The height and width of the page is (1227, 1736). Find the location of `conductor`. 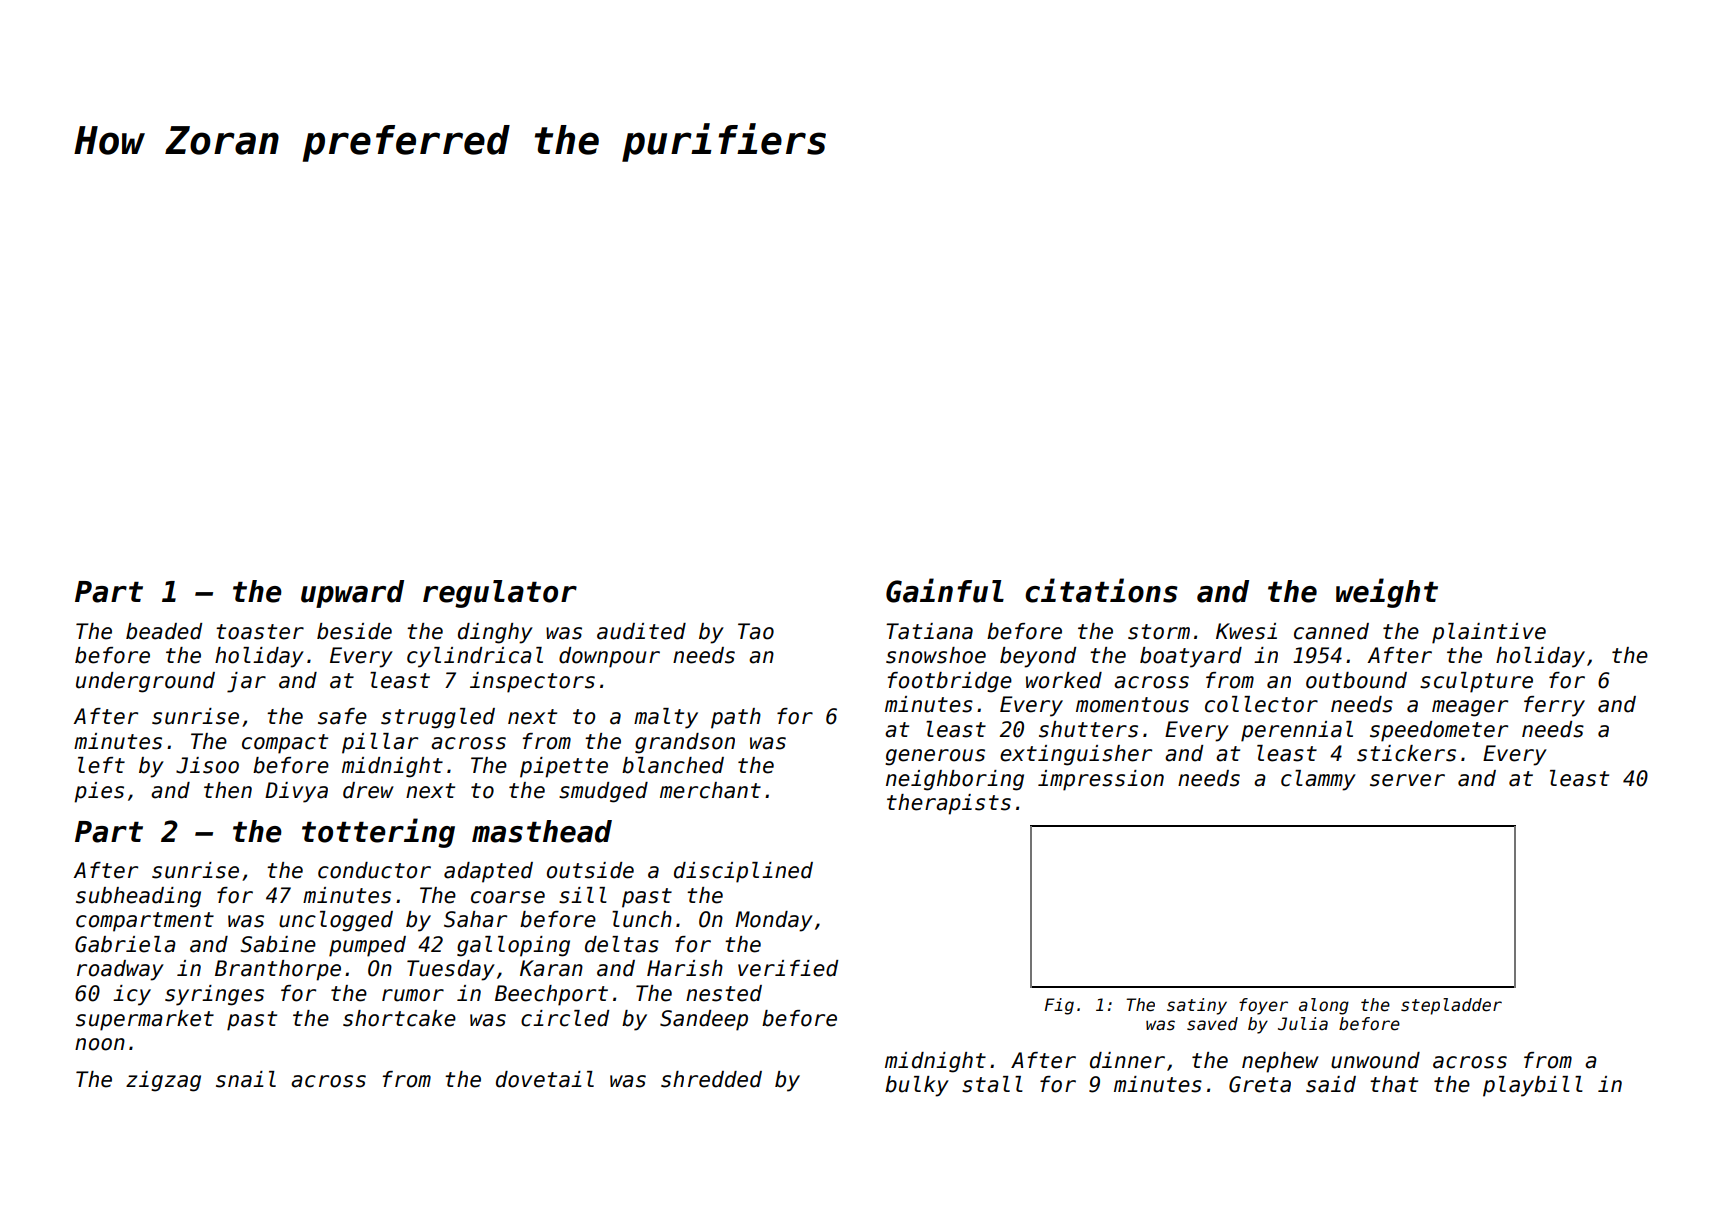

conductor is located at coordinates (374, 870).
